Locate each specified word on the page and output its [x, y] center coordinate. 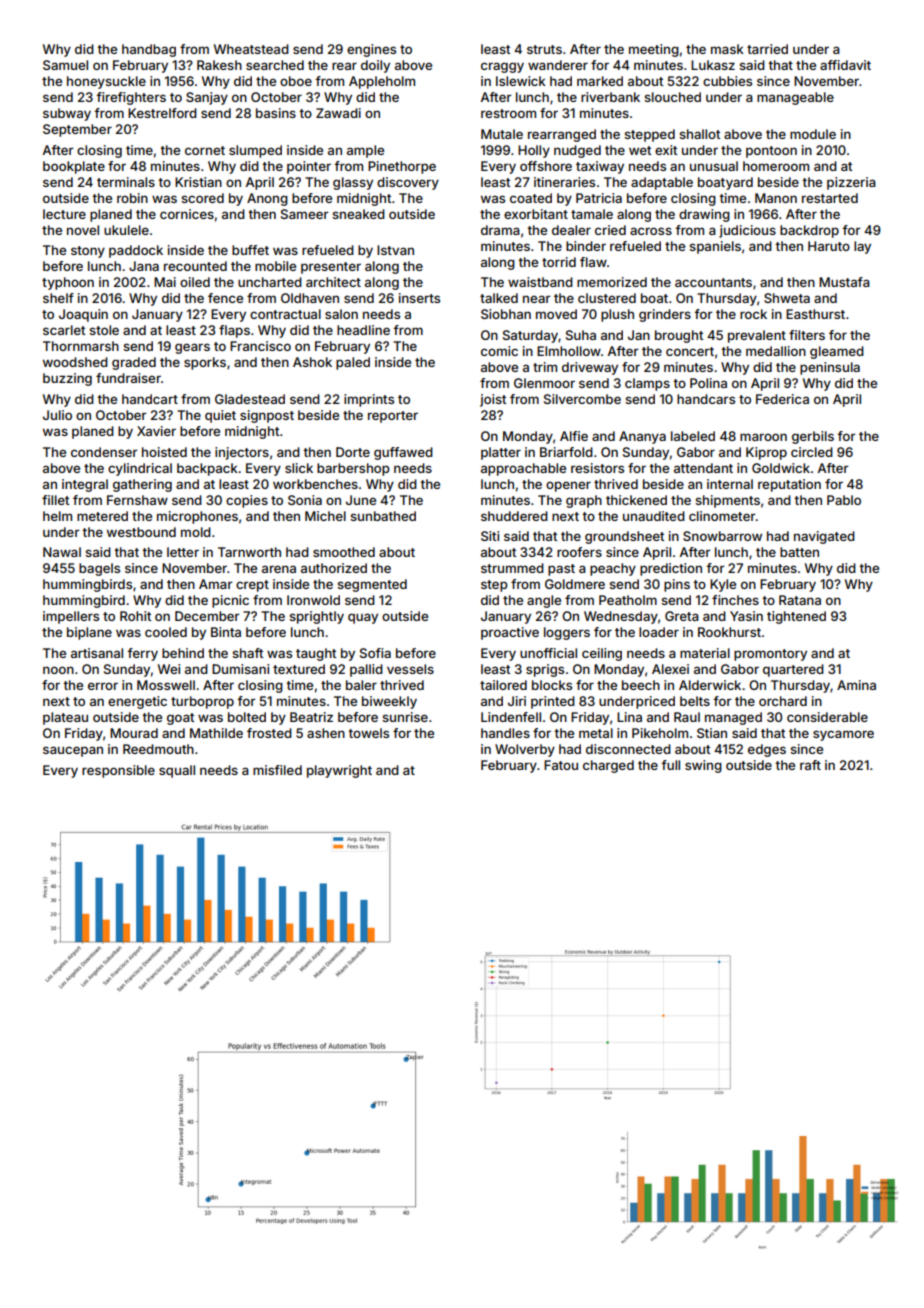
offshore [546, 166]
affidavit [845, 65]
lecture [64, 214]
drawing [704, 215]
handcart [150, 399]
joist [493, 400]
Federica [782, 399]
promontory [770, 655]
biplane [89, 633]
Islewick [521, 81]
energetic [137, 702]
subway [67, 114]
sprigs [545, 670]
